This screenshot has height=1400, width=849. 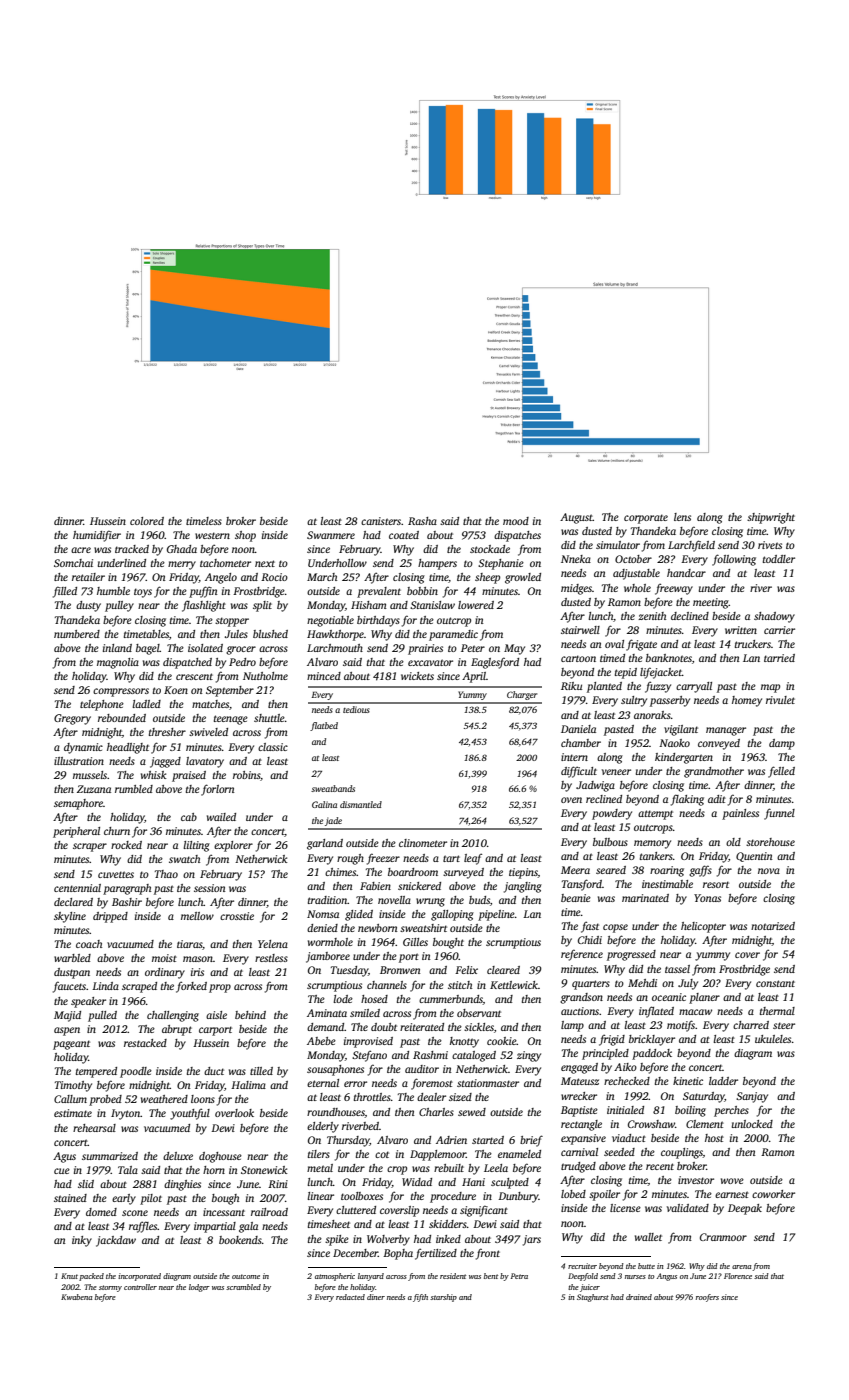 What do you see at coordinates (88, 606) in the screenshot?
I see `dusty` at bounding box center [88, 606].
